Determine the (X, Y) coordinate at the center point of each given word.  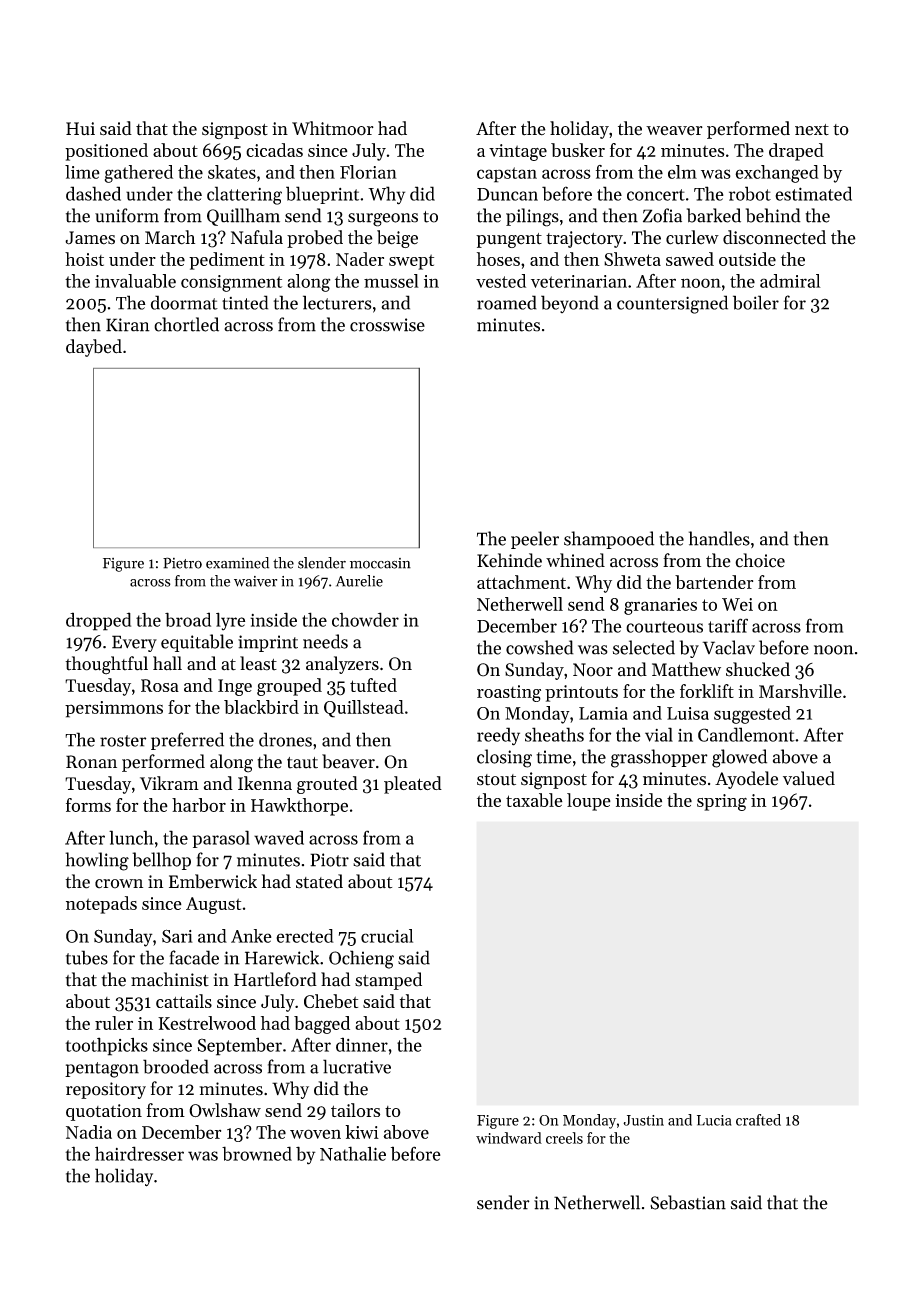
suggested (752, 715)
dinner (362, 1044)
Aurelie (359, 581)
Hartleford (275, 979)
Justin (643, 1120)
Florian (368, 172)
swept (411, 262)
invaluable (135, 281)
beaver (348, 761)
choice (760, 560)
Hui (80, 128)
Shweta (632, 259)
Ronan (91, 762)
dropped (98, 621)
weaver (674, 131)
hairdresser (139, 1153)
